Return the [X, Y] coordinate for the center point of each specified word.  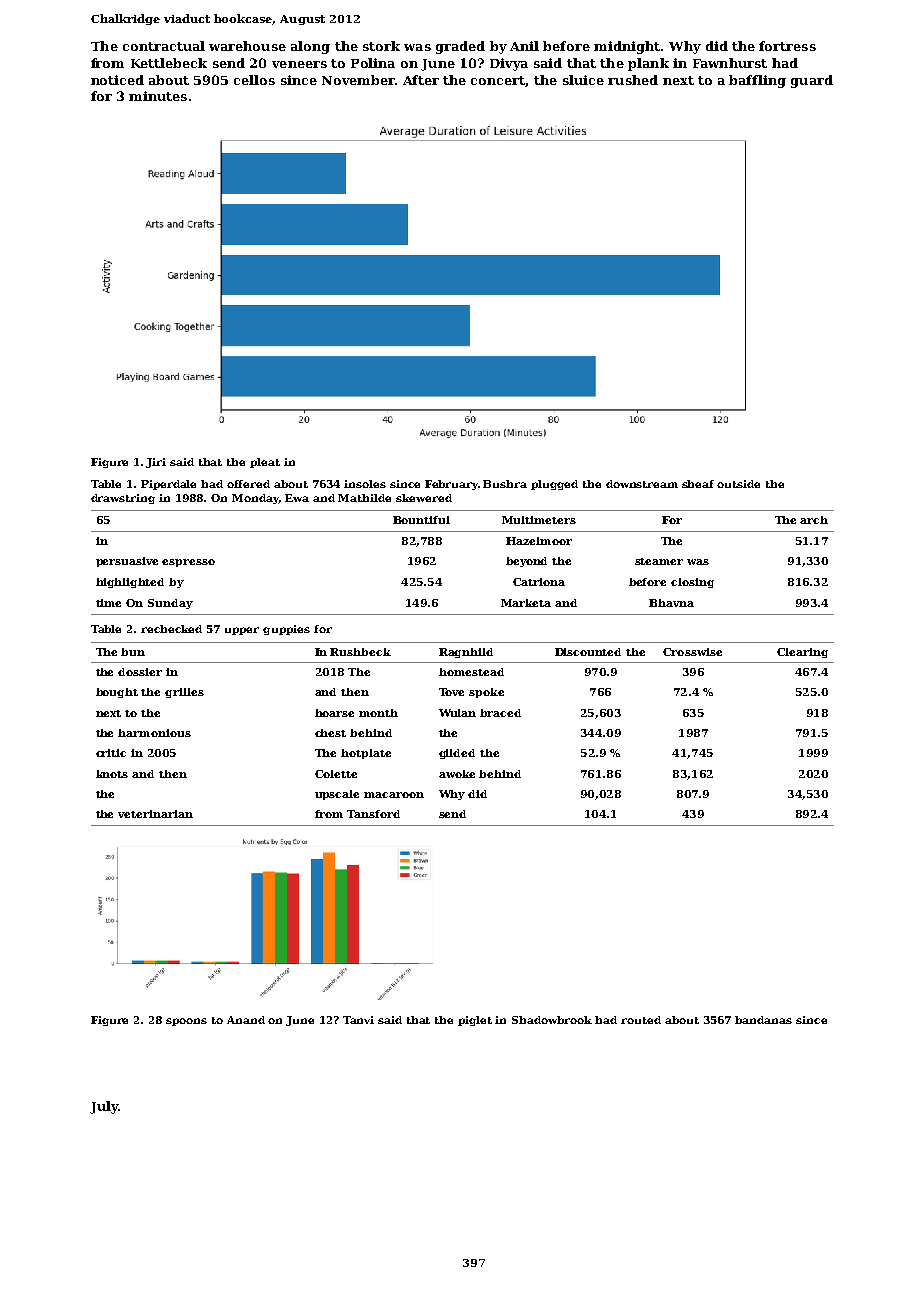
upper [242, 631]
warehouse [247, 46]
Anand [246, 1020]
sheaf [698, 484]
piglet [475, 1021]
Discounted [588, 652]
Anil [524, 46]
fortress [787, 46]
